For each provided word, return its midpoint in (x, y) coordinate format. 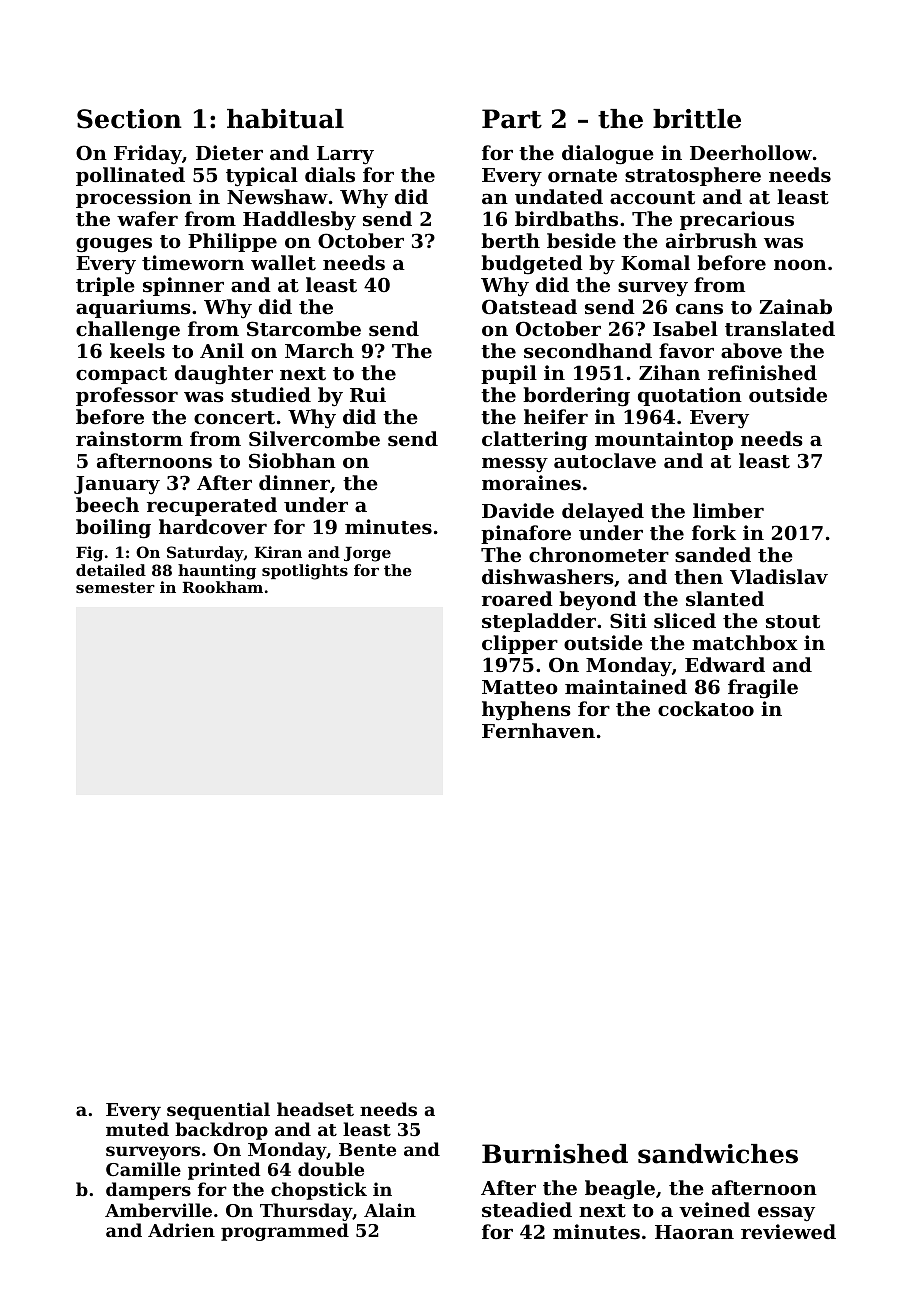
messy (515, 465)
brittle (697, 119)
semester (115, 587)
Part (512, 119)
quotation (690, 396)
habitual (285, 119)
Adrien (181, 1230)
